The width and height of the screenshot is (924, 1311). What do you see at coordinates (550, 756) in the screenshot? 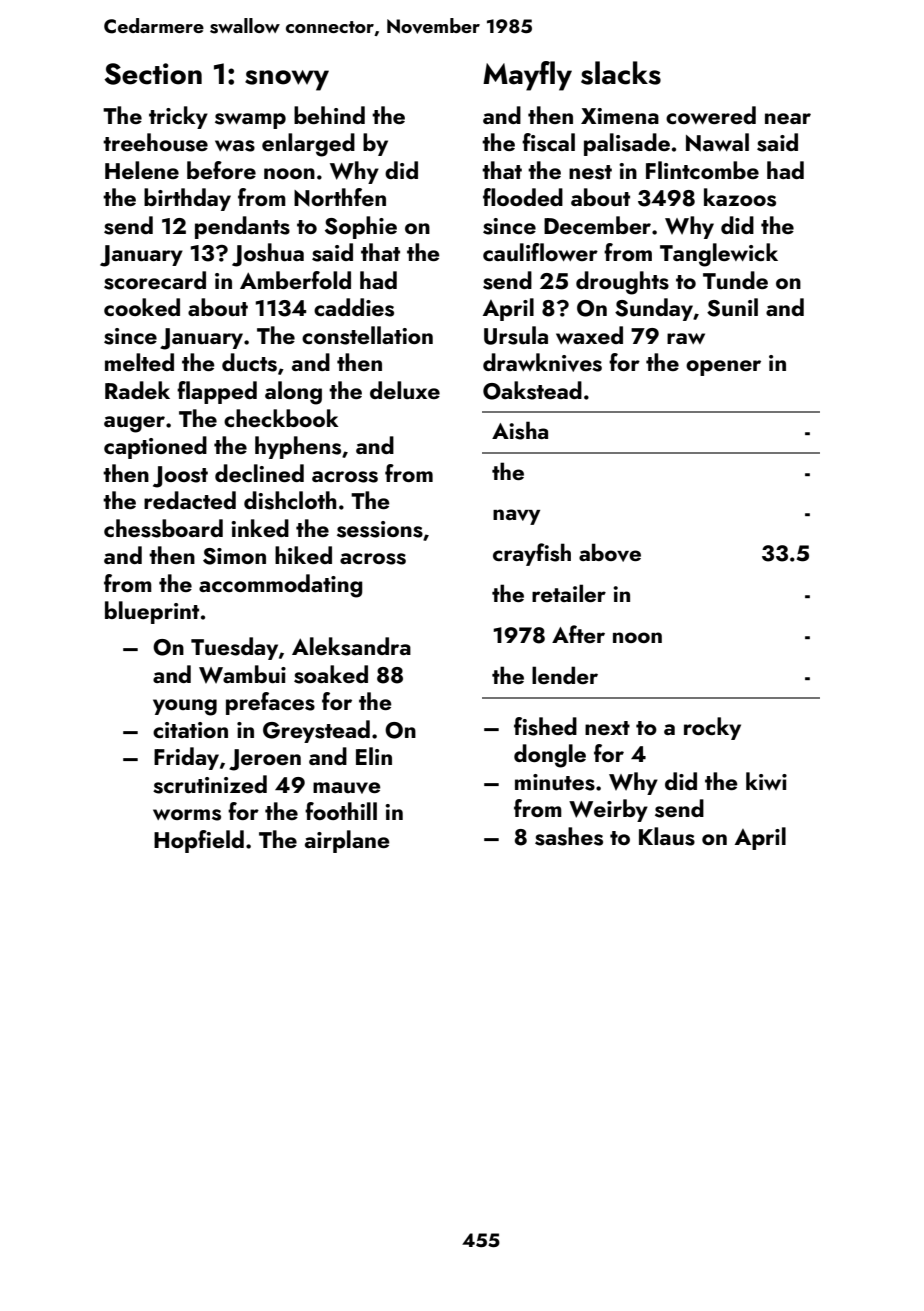
I see `dongle` at bounding box center [550, 756].
